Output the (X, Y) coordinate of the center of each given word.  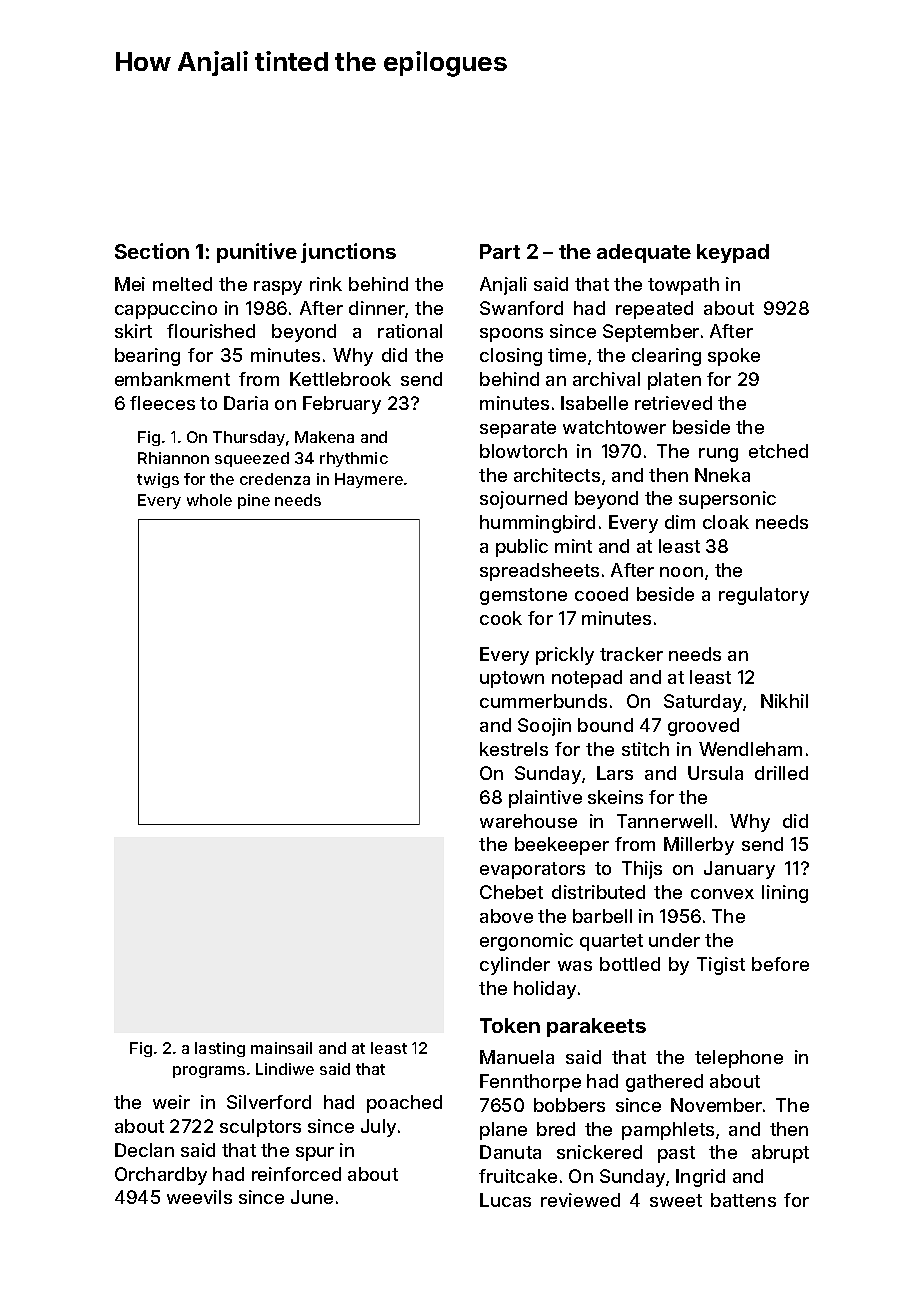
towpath (683, 286)
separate (518, 429)
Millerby (699, 846)
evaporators (532, 870)
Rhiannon (173, 458)
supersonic (727, 500)
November (716, 1105)
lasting (220, 1049)
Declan (144, 1150)
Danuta (510, 1152)
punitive (257, 253)
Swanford (521, 308)
